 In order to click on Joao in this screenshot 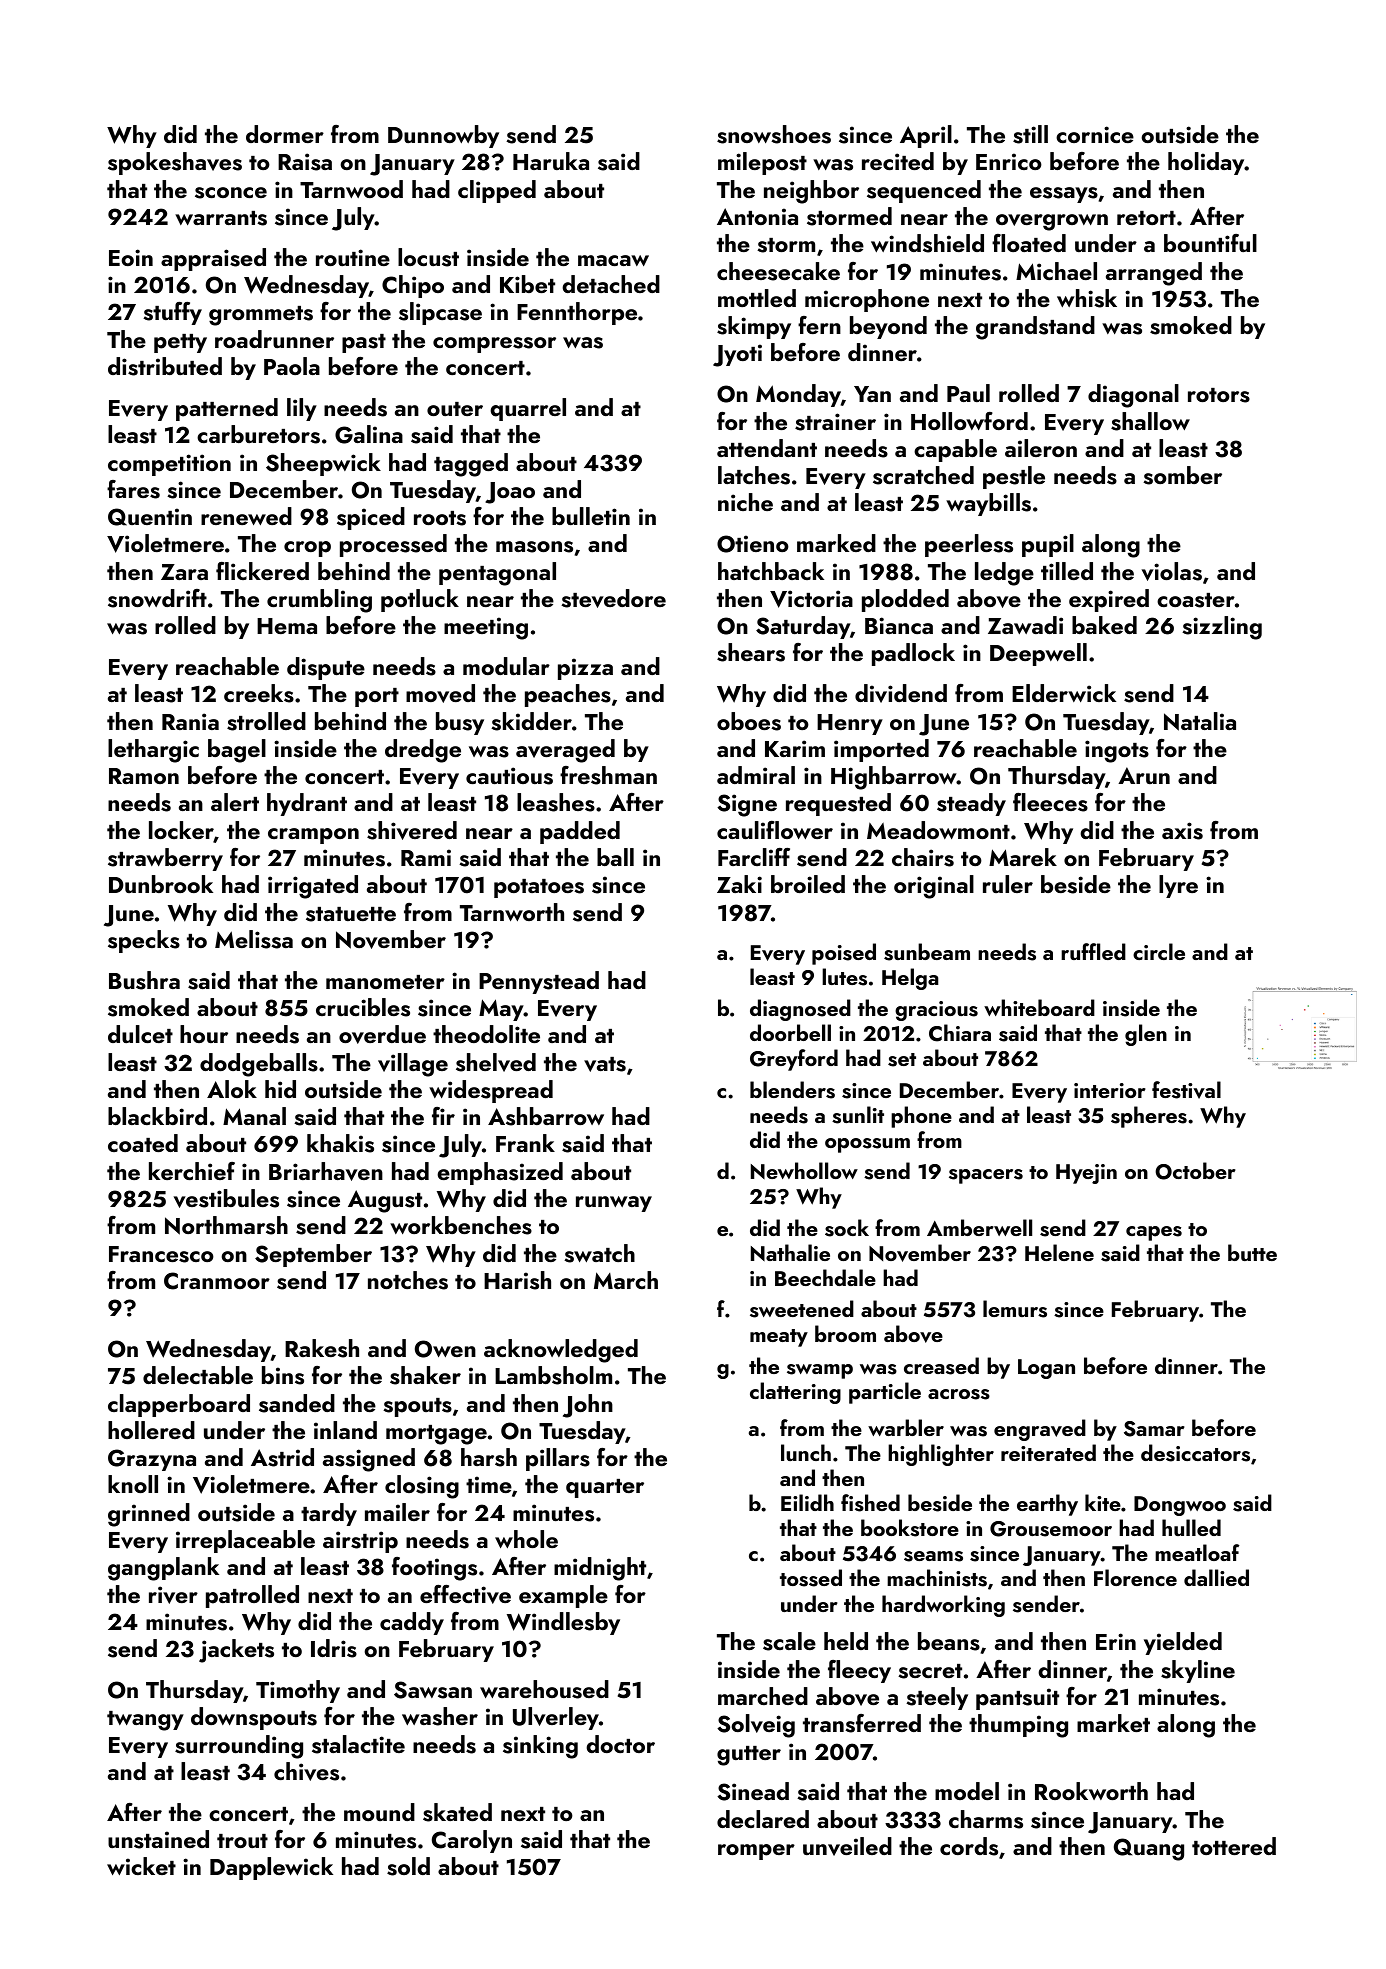, I will do `click(510, 493)`.
